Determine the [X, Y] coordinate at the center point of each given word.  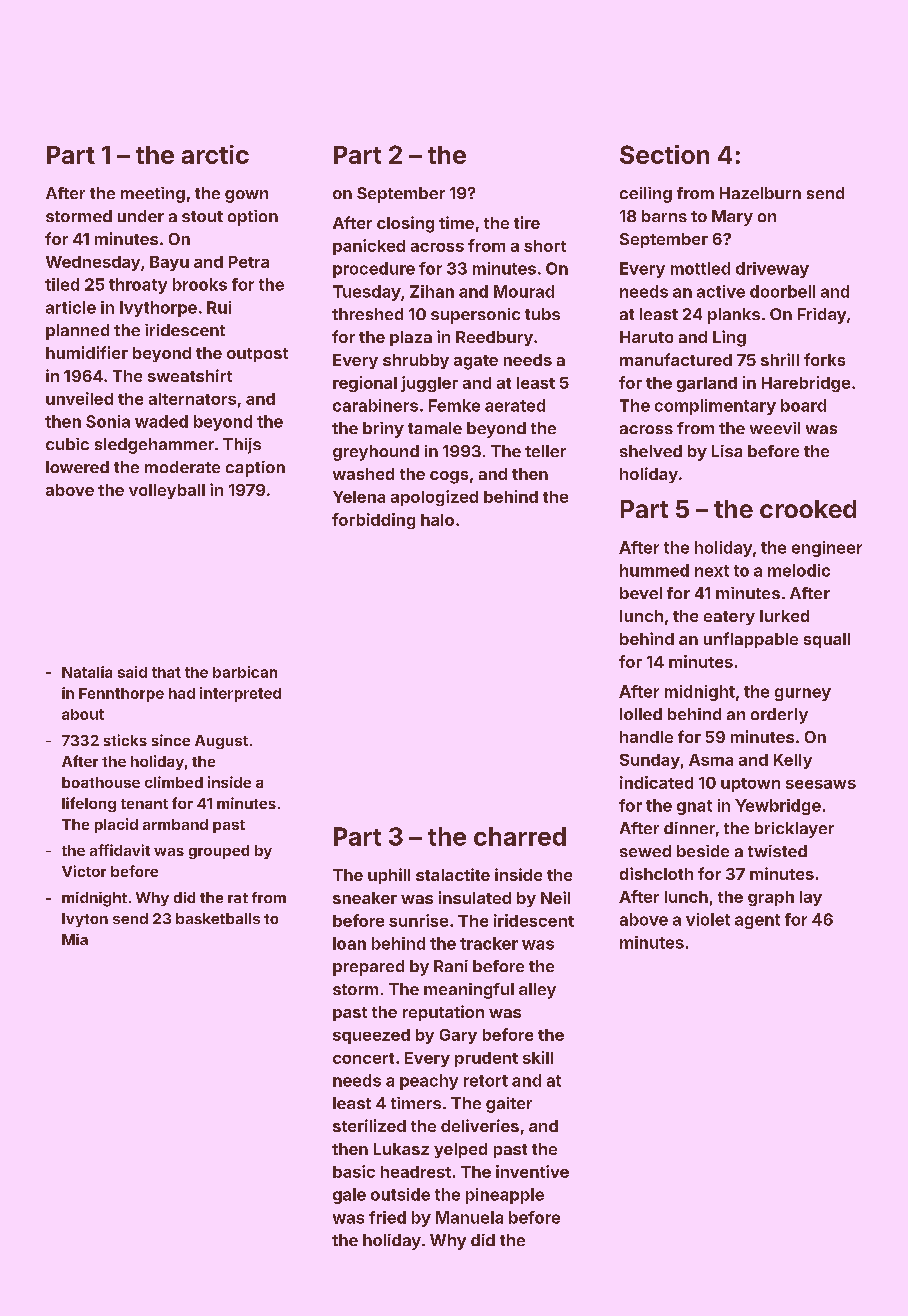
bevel [641, 593]
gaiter [509, 1105]
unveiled [79, 398]
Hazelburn [760, 193]
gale [349, 1196]
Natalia [87, 672]
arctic [215, 154]
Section [664, 154]
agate [476, 362]
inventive [532, 1171]
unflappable [751, 640]
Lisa [727, 451]
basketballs [218, 918]
